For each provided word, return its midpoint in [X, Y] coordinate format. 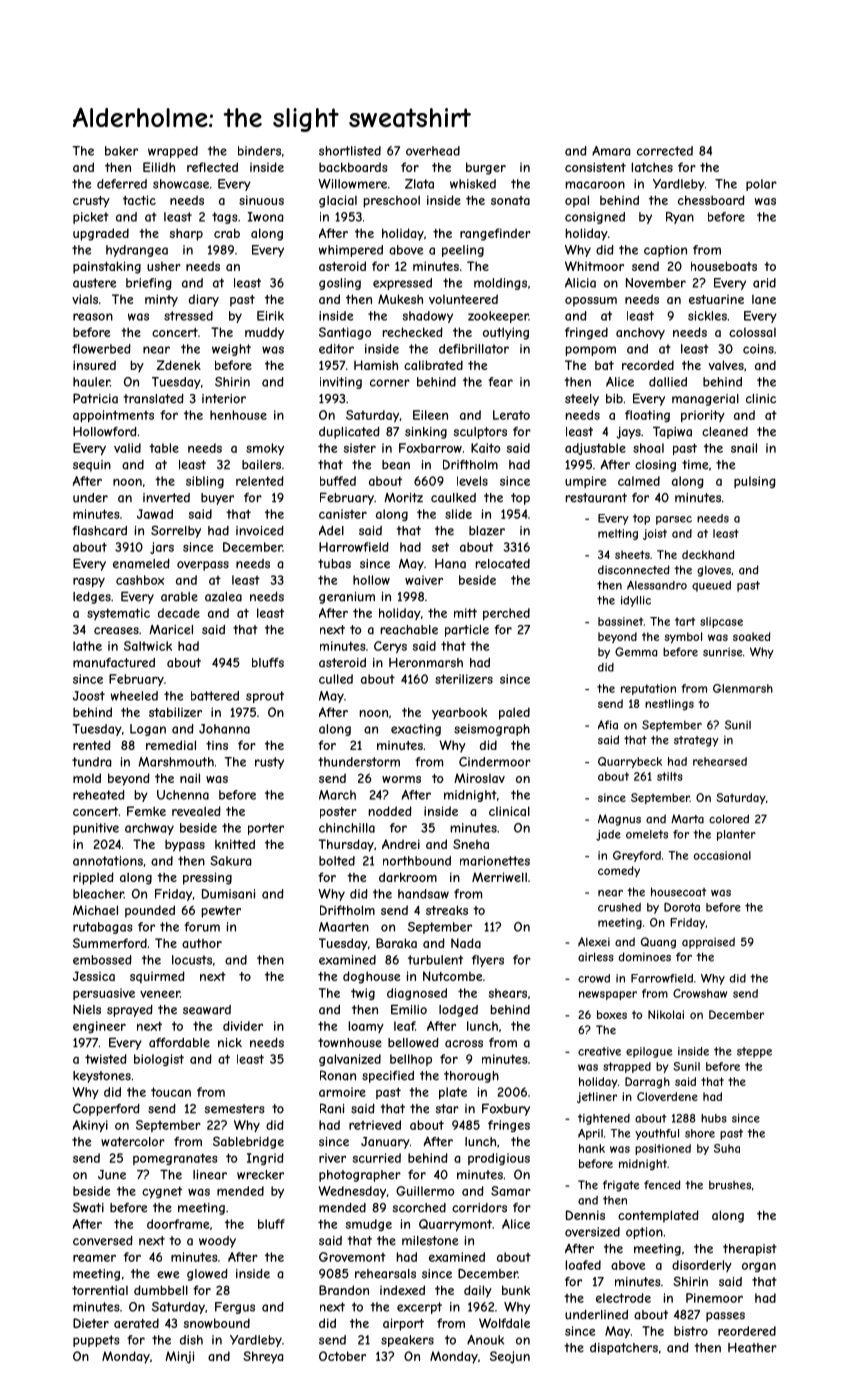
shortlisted [350, 151]
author [202, 943]
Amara [611, 151]
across [464, 1044]
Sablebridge [248, 1142]
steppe [754, 1052]
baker [121, 151]
